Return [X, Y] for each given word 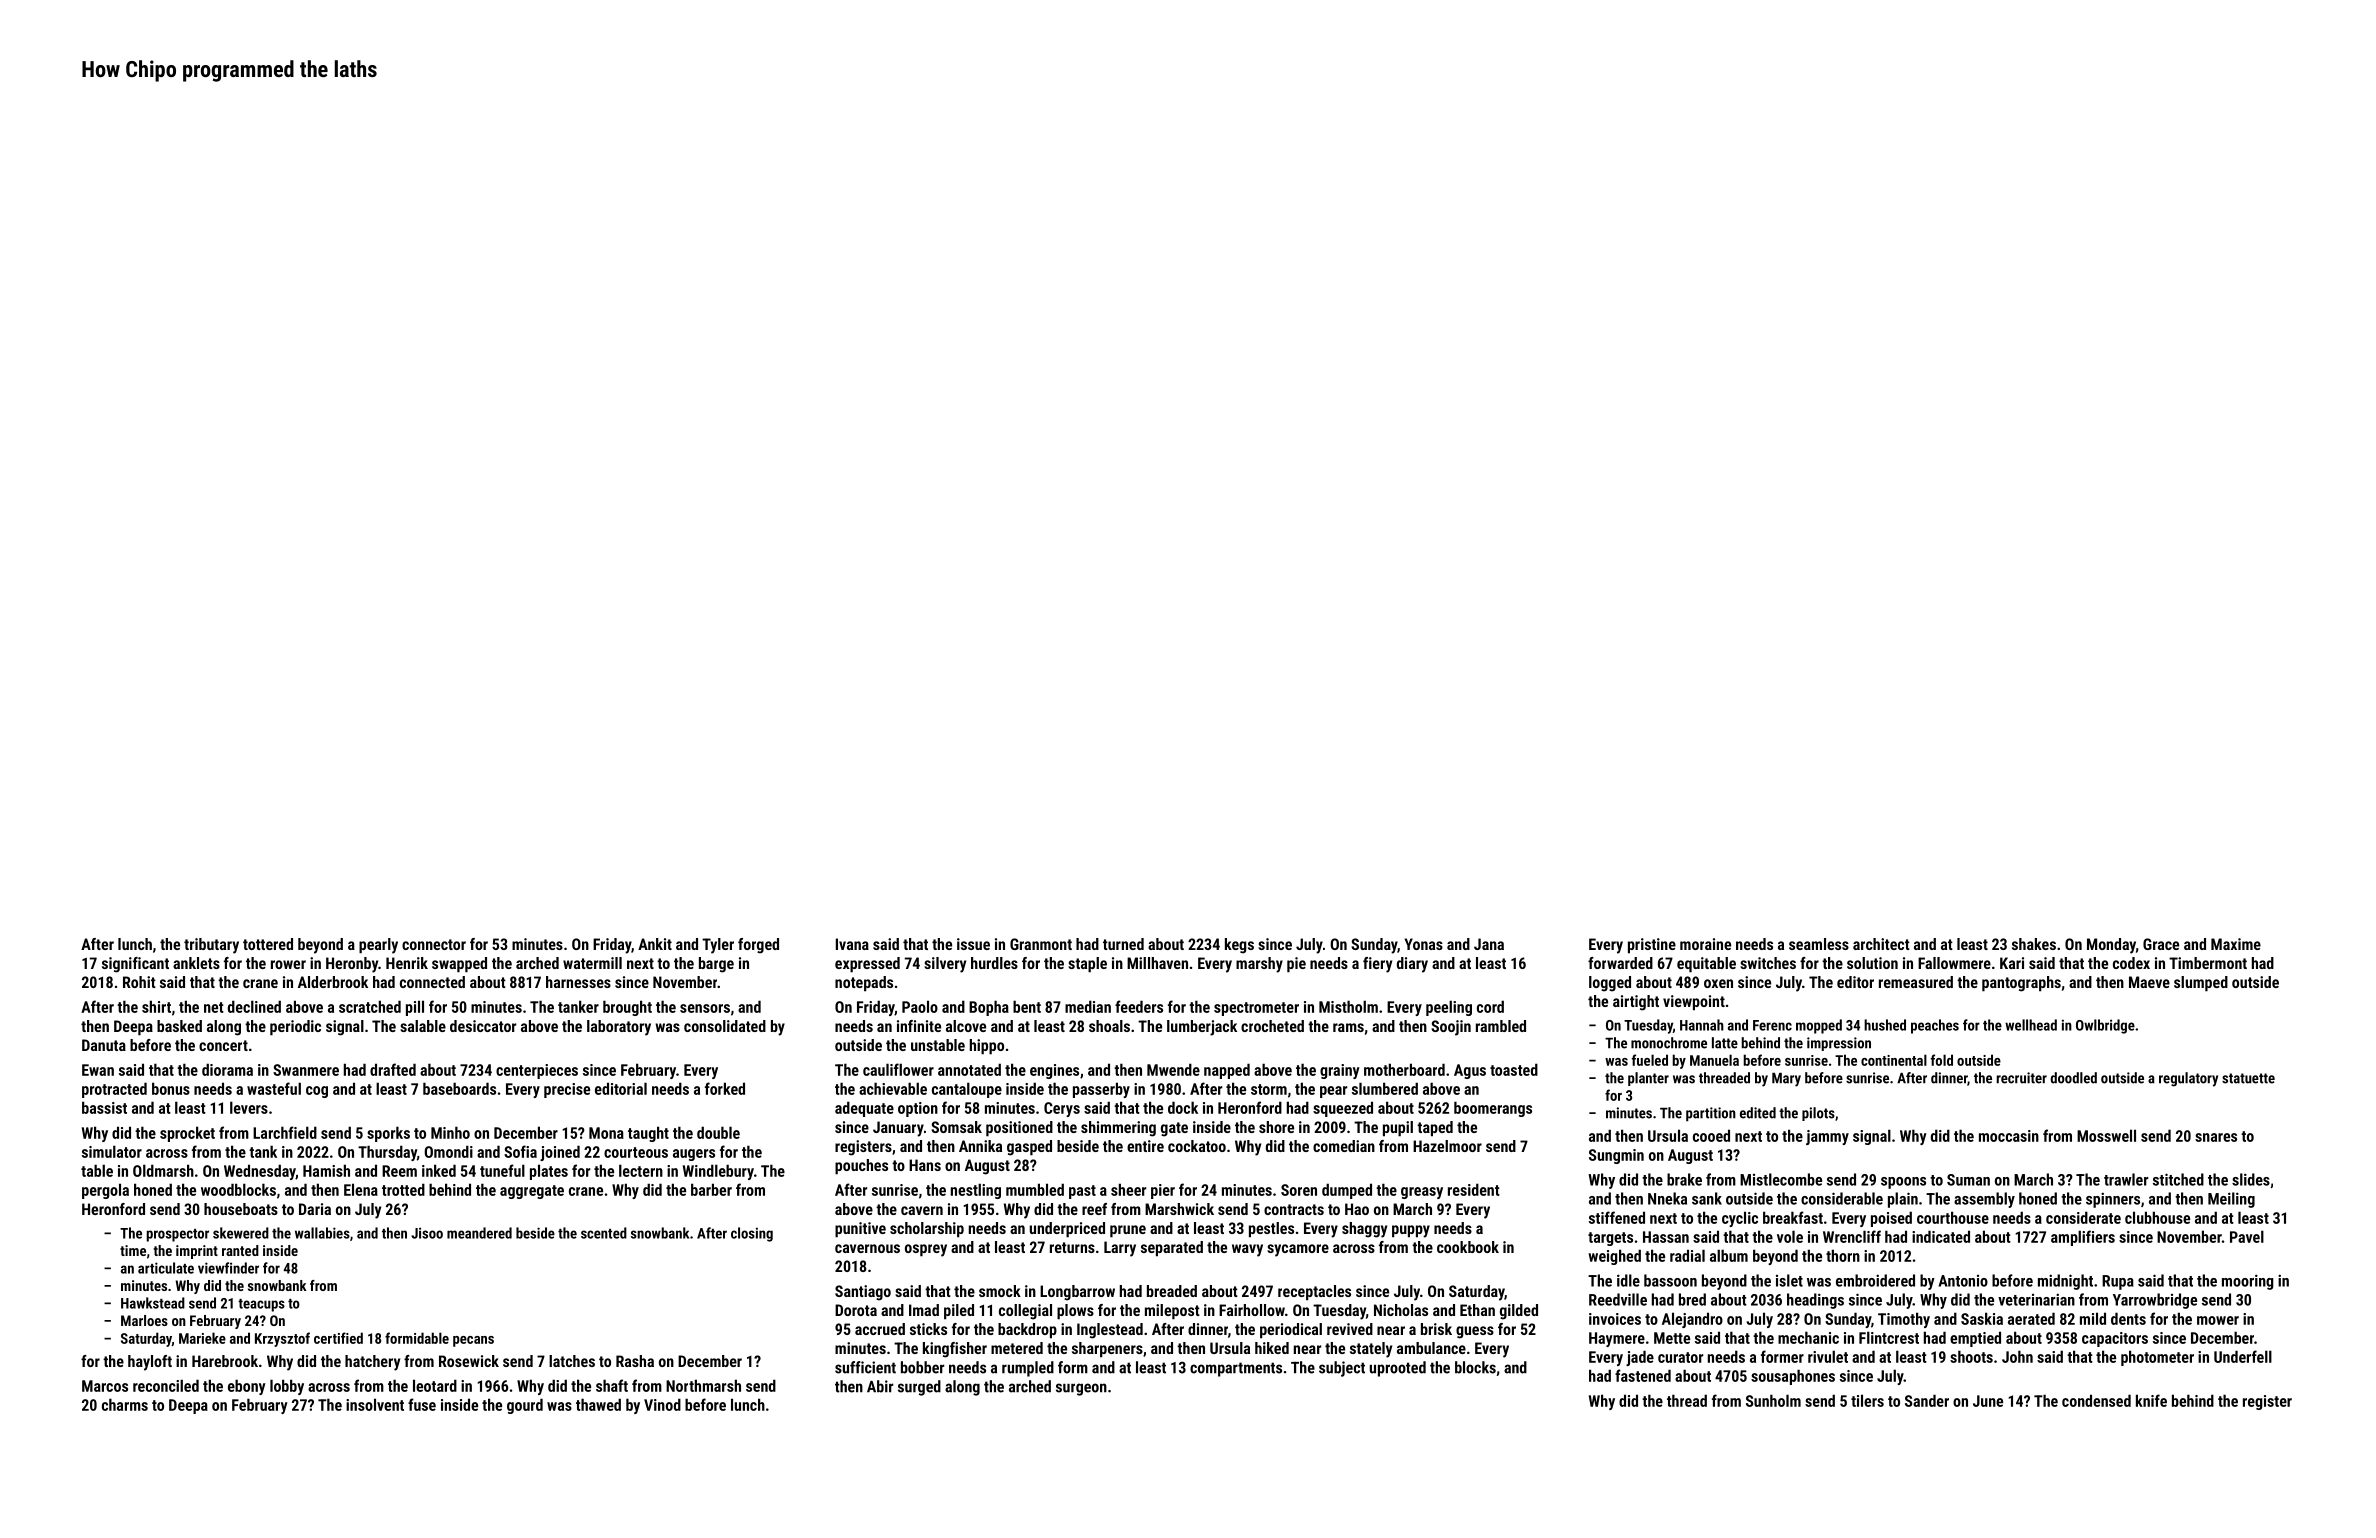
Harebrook [225, 1361]
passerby [1101, 1090]
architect [1881, 944]
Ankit [655, 944]
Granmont [1041, 944]
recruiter [2021, 1078]
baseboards [459, 1088]
